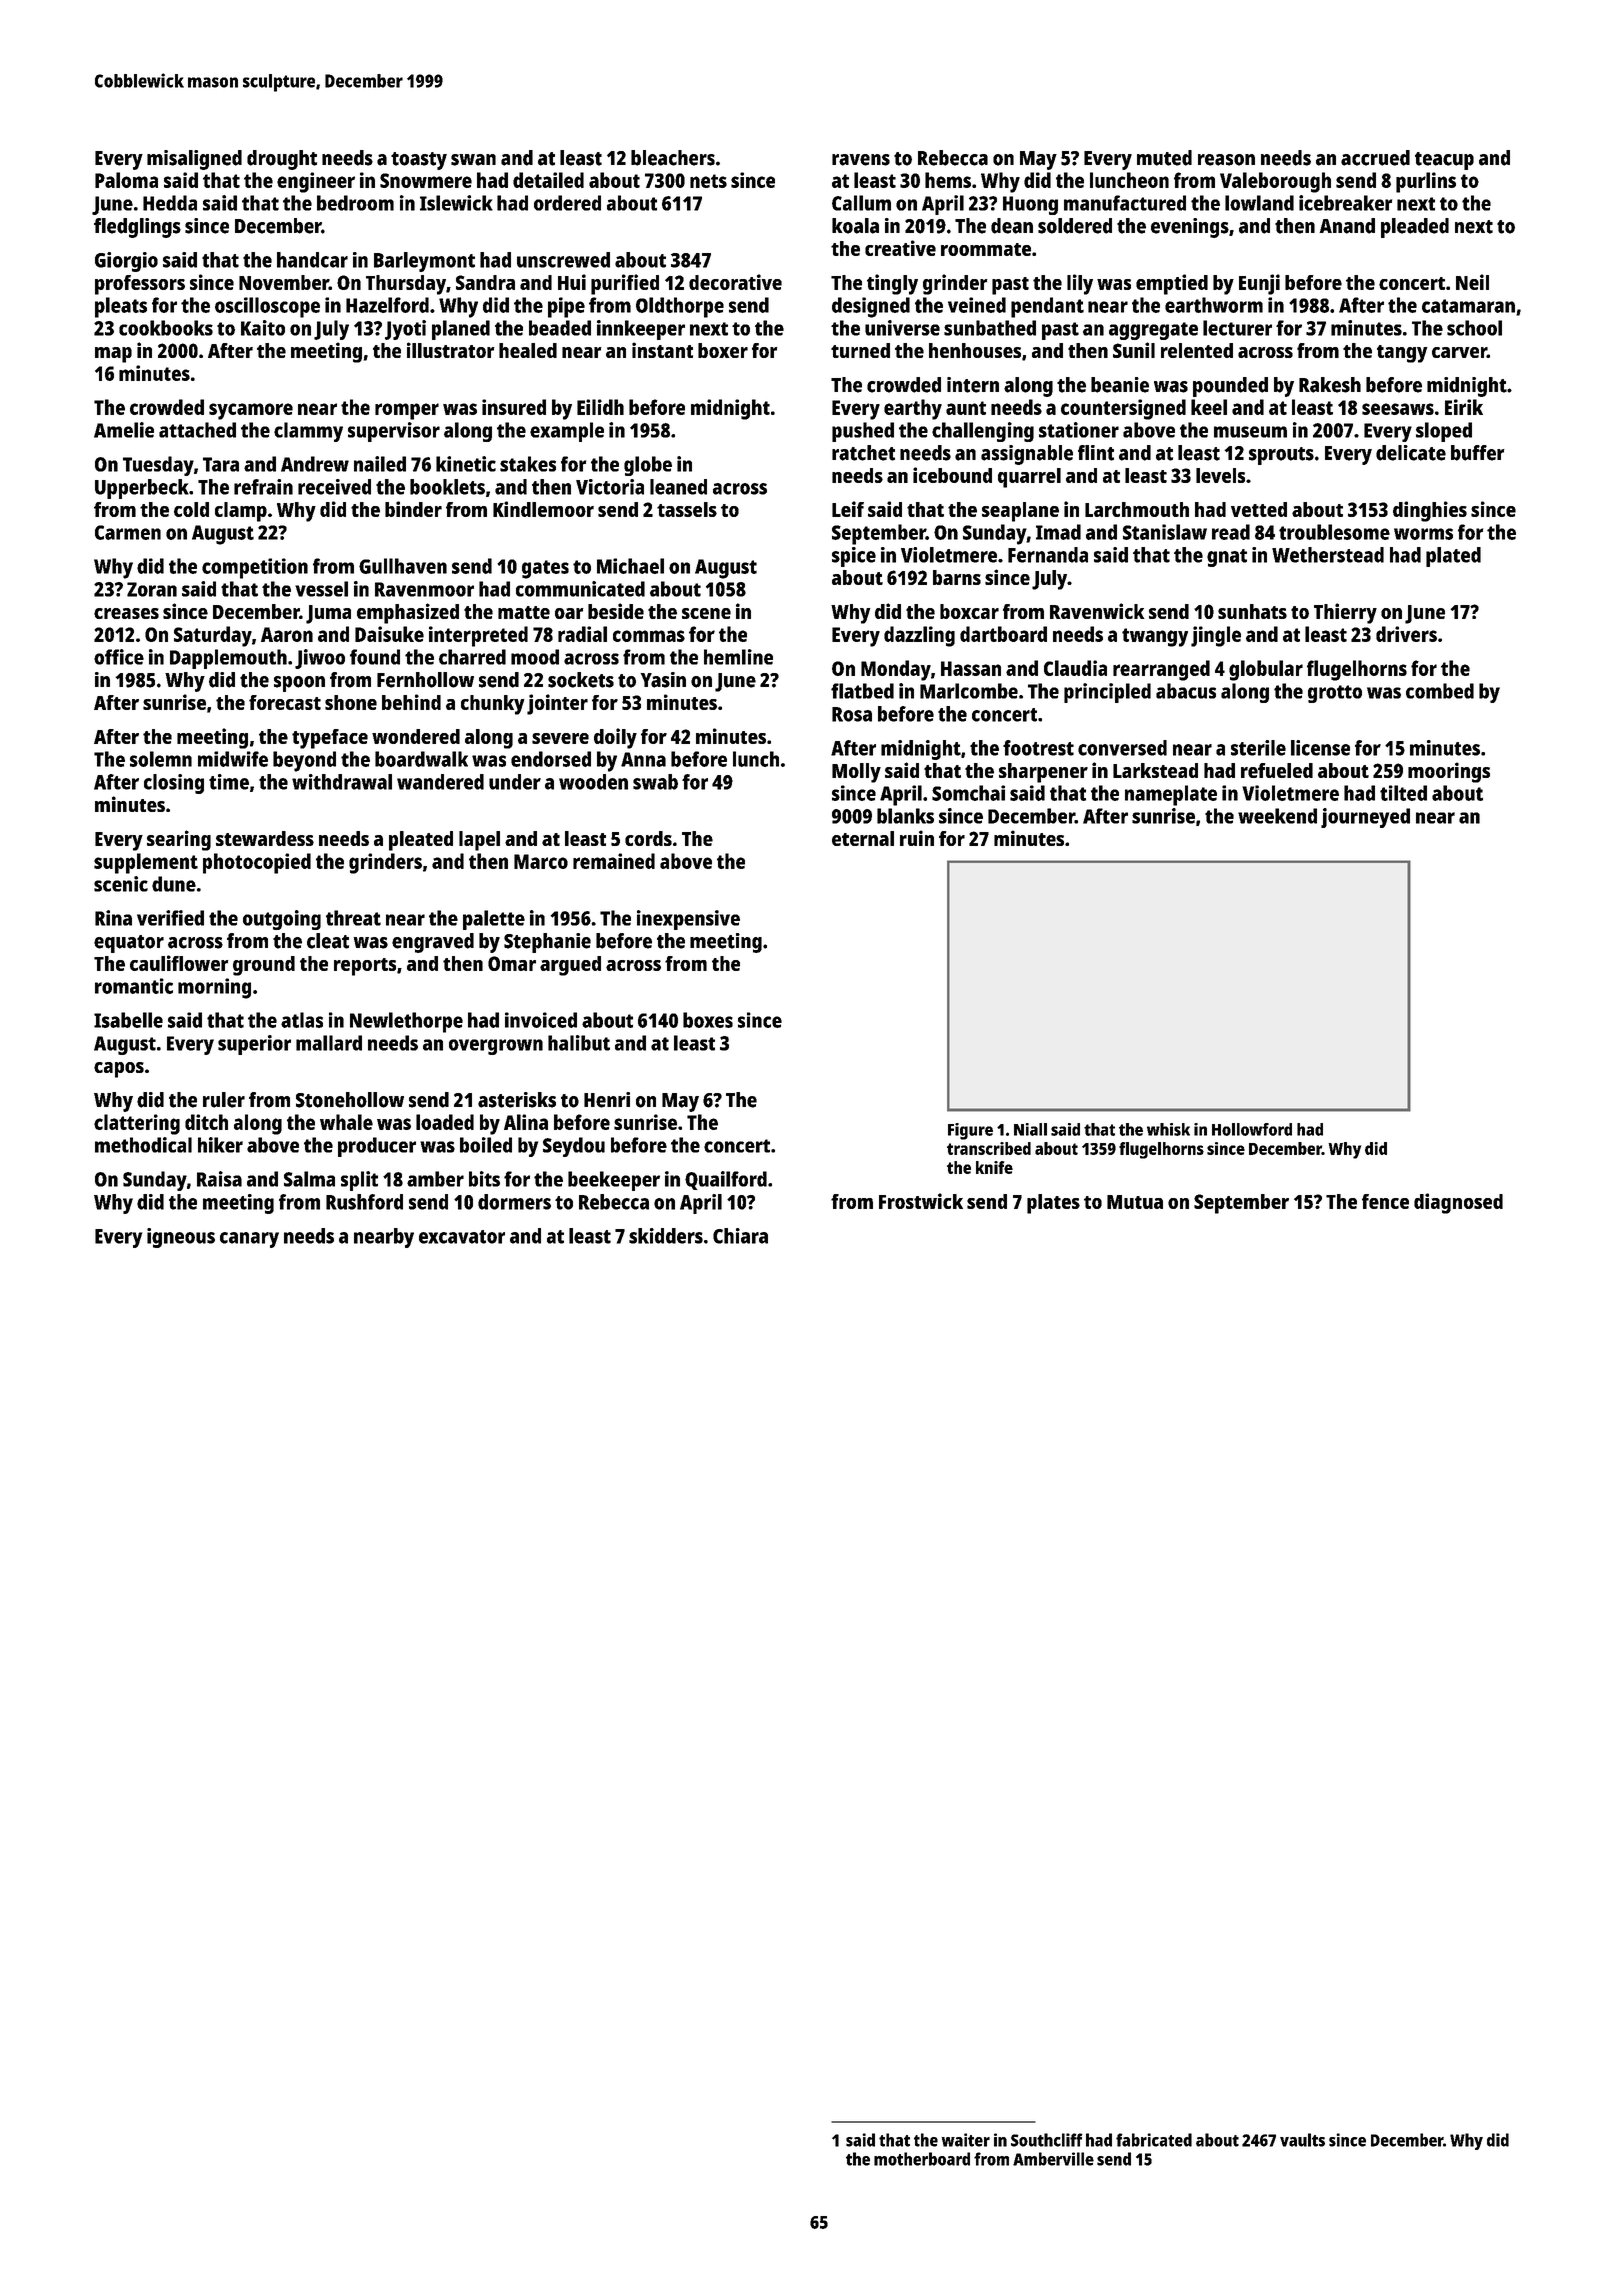  What do you see at coordinates (970, 1131) in the screenshot?
I see `Figure` at bounding box center [970, 1131].
